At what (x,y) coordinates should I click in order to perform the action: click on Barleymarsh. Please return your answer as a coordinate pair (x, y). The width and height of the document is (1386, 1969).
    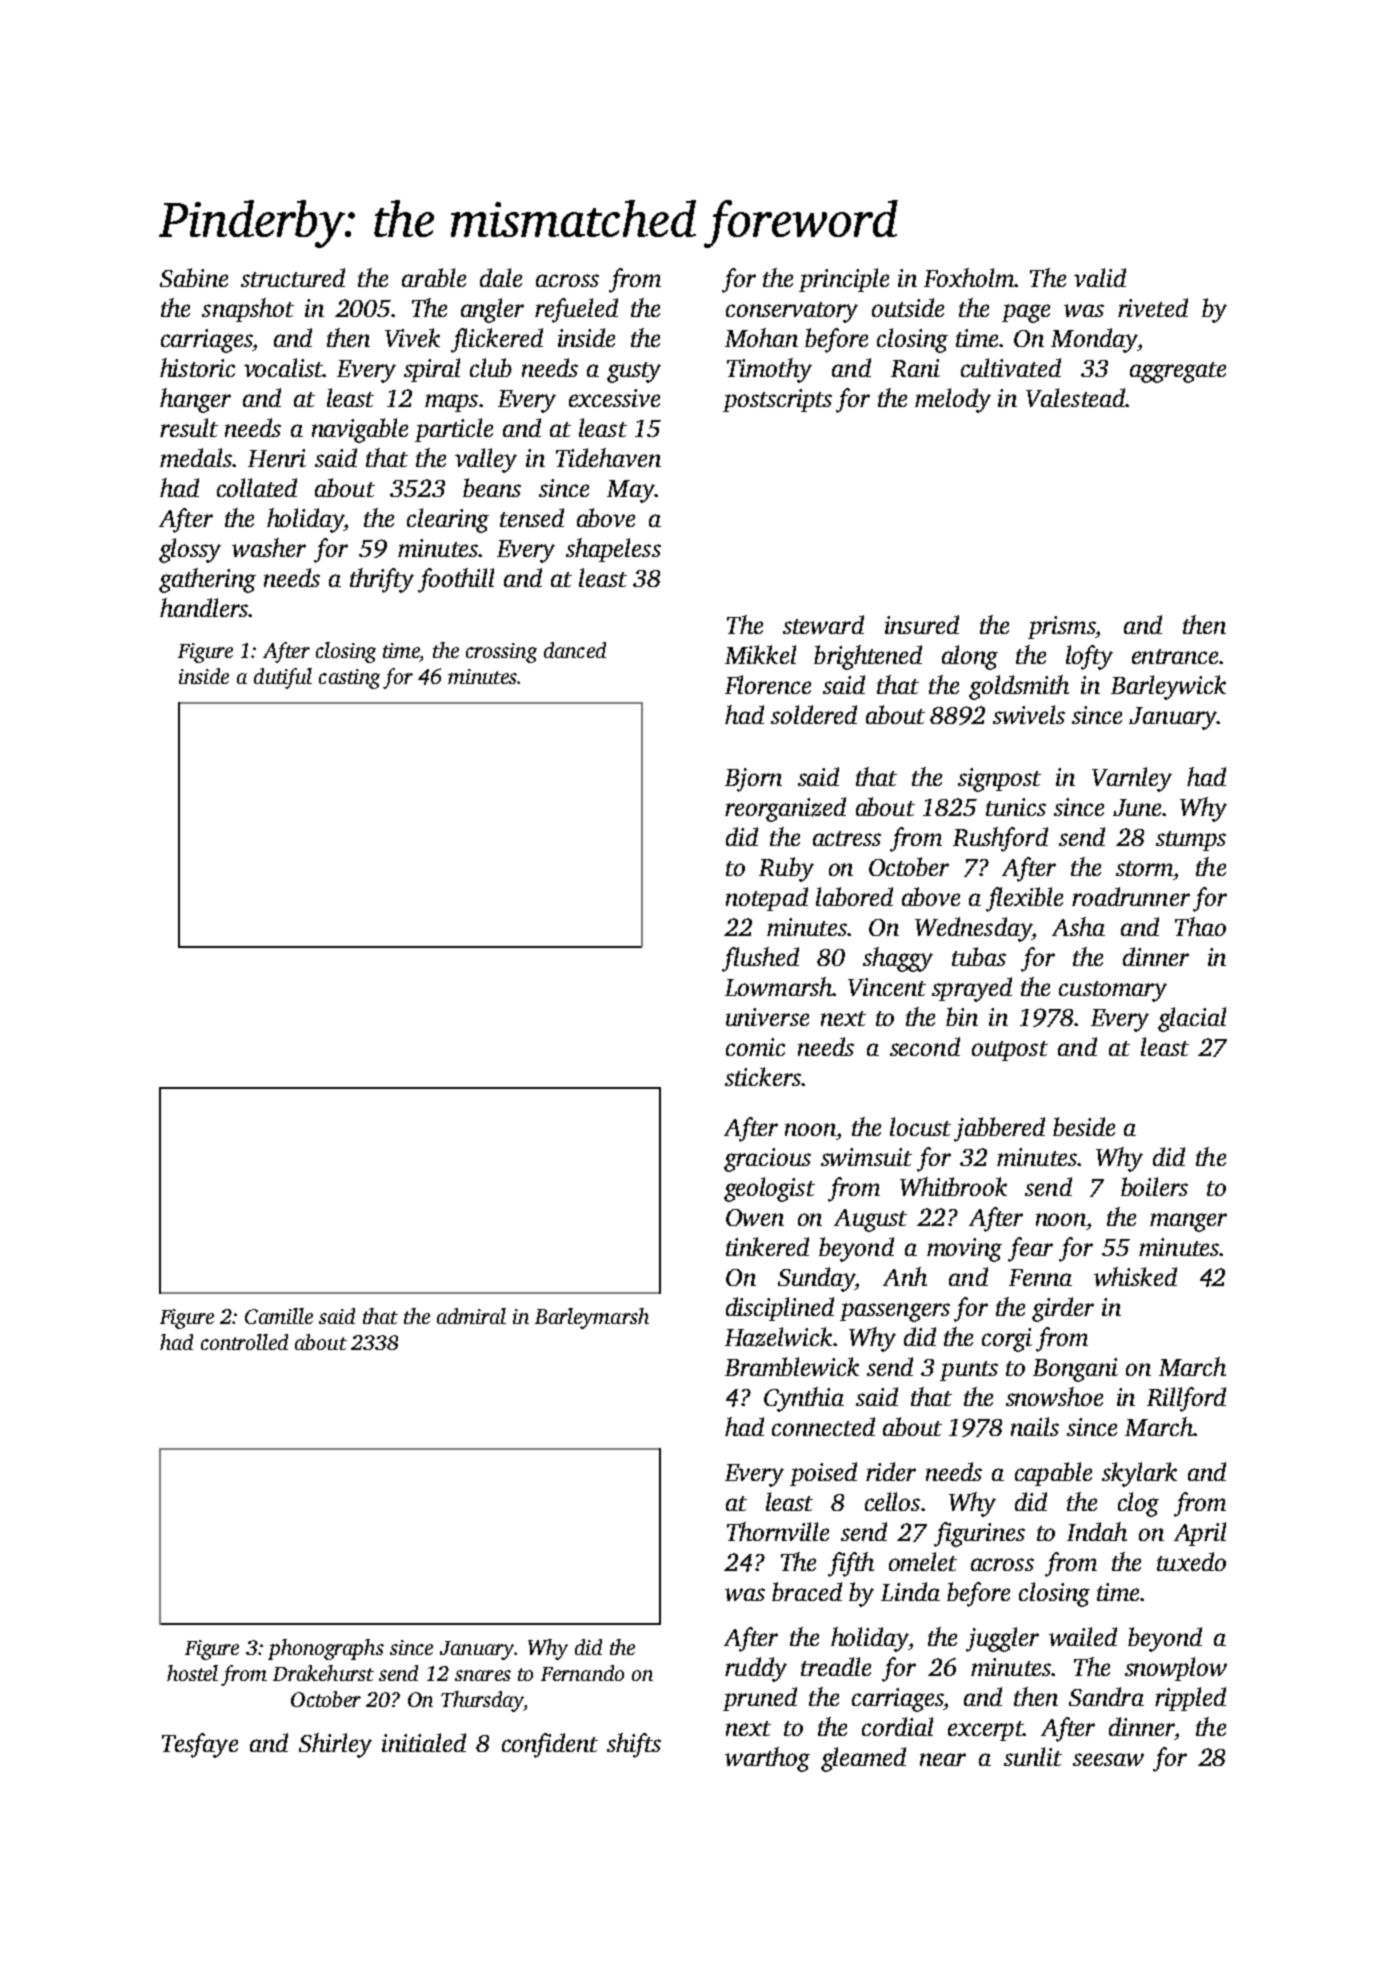
    Looking at the image, I should click on (592, 1318).
